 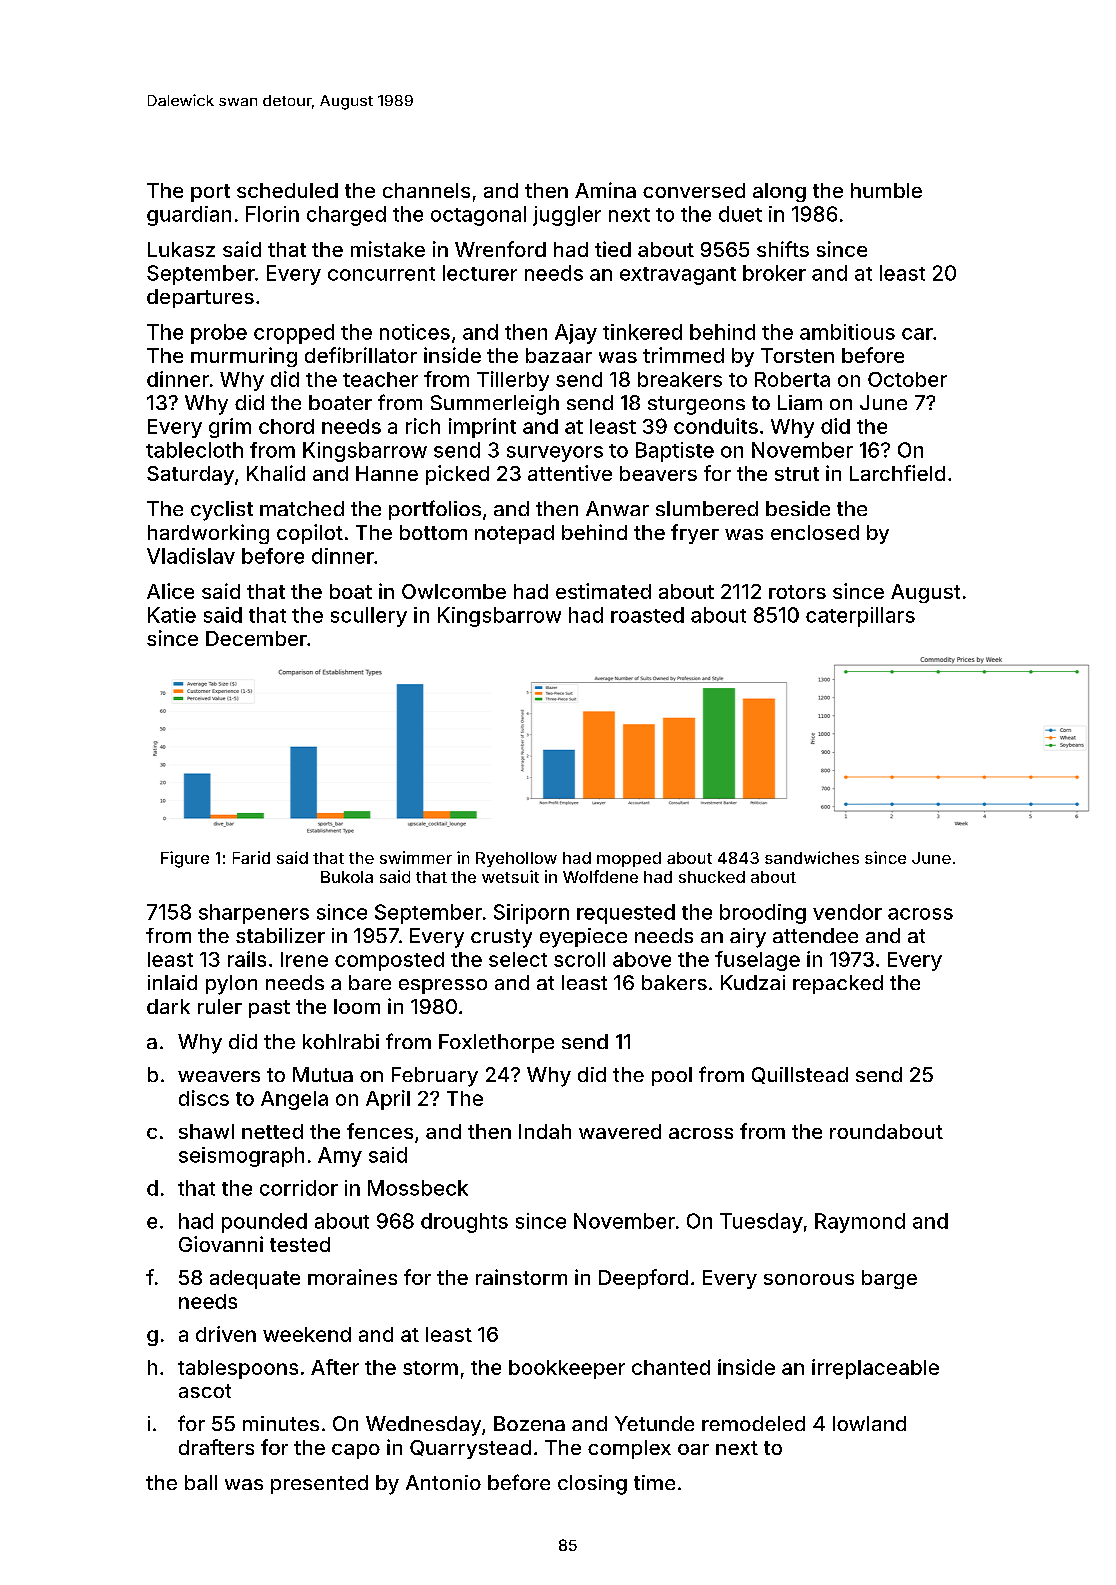 What do you see at coordinates (226, 1334) in the document?
I see `driven` at bounding box center [226, 1334].
